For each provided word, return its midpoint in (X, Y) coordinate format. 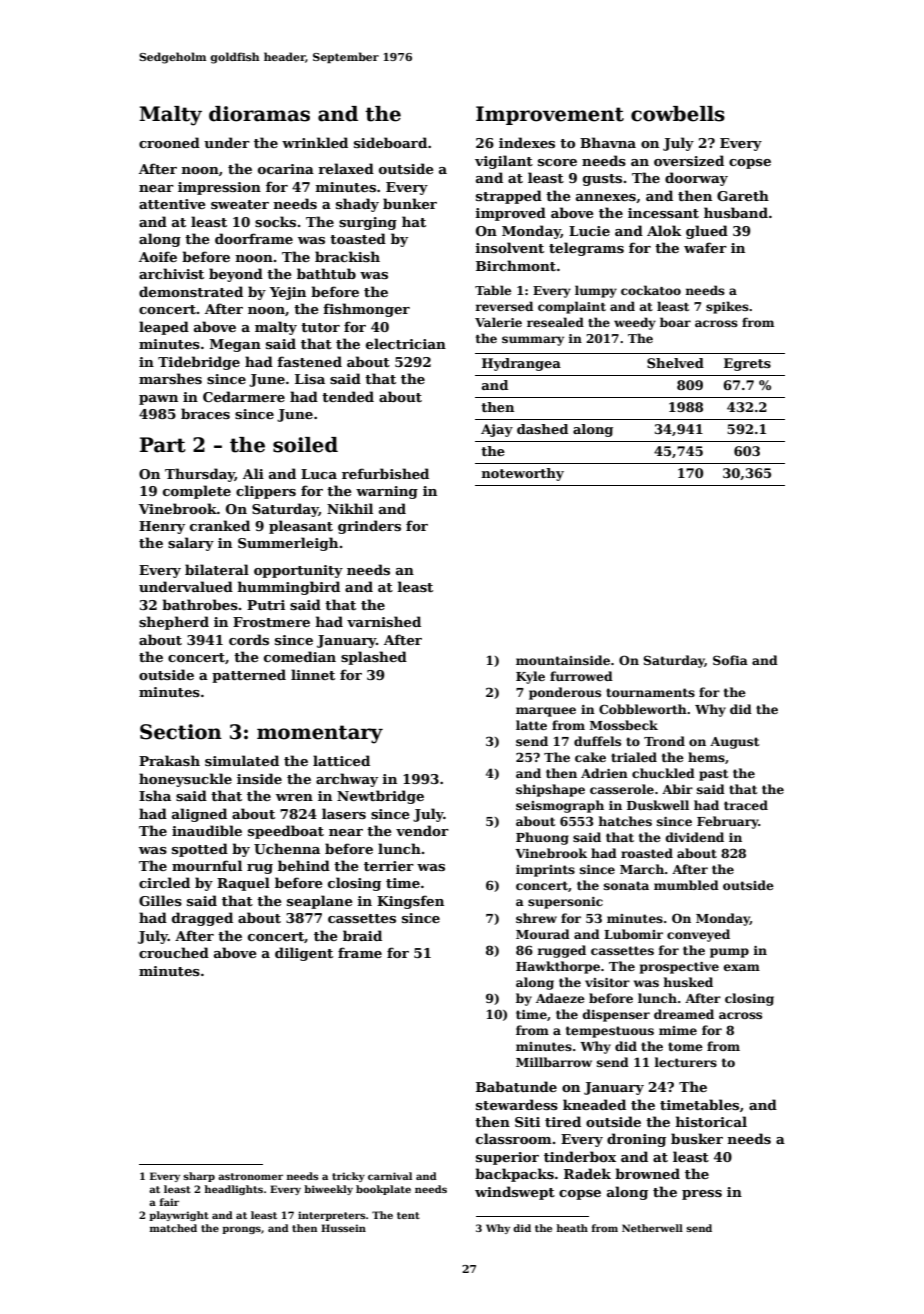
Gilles (160, 900)
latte (531, 725)
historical (711, 1121)
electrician (406, 343)
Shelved (675, 363)
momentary (320, 734)
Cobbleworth (643, 709)
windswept (515, 1193)
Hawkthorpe (558, 967)
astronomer (250, 1176)
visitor (607, 982)
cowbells (678, 114)
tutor (320, 327)
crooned (169, 142)
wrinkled (315, 142)
